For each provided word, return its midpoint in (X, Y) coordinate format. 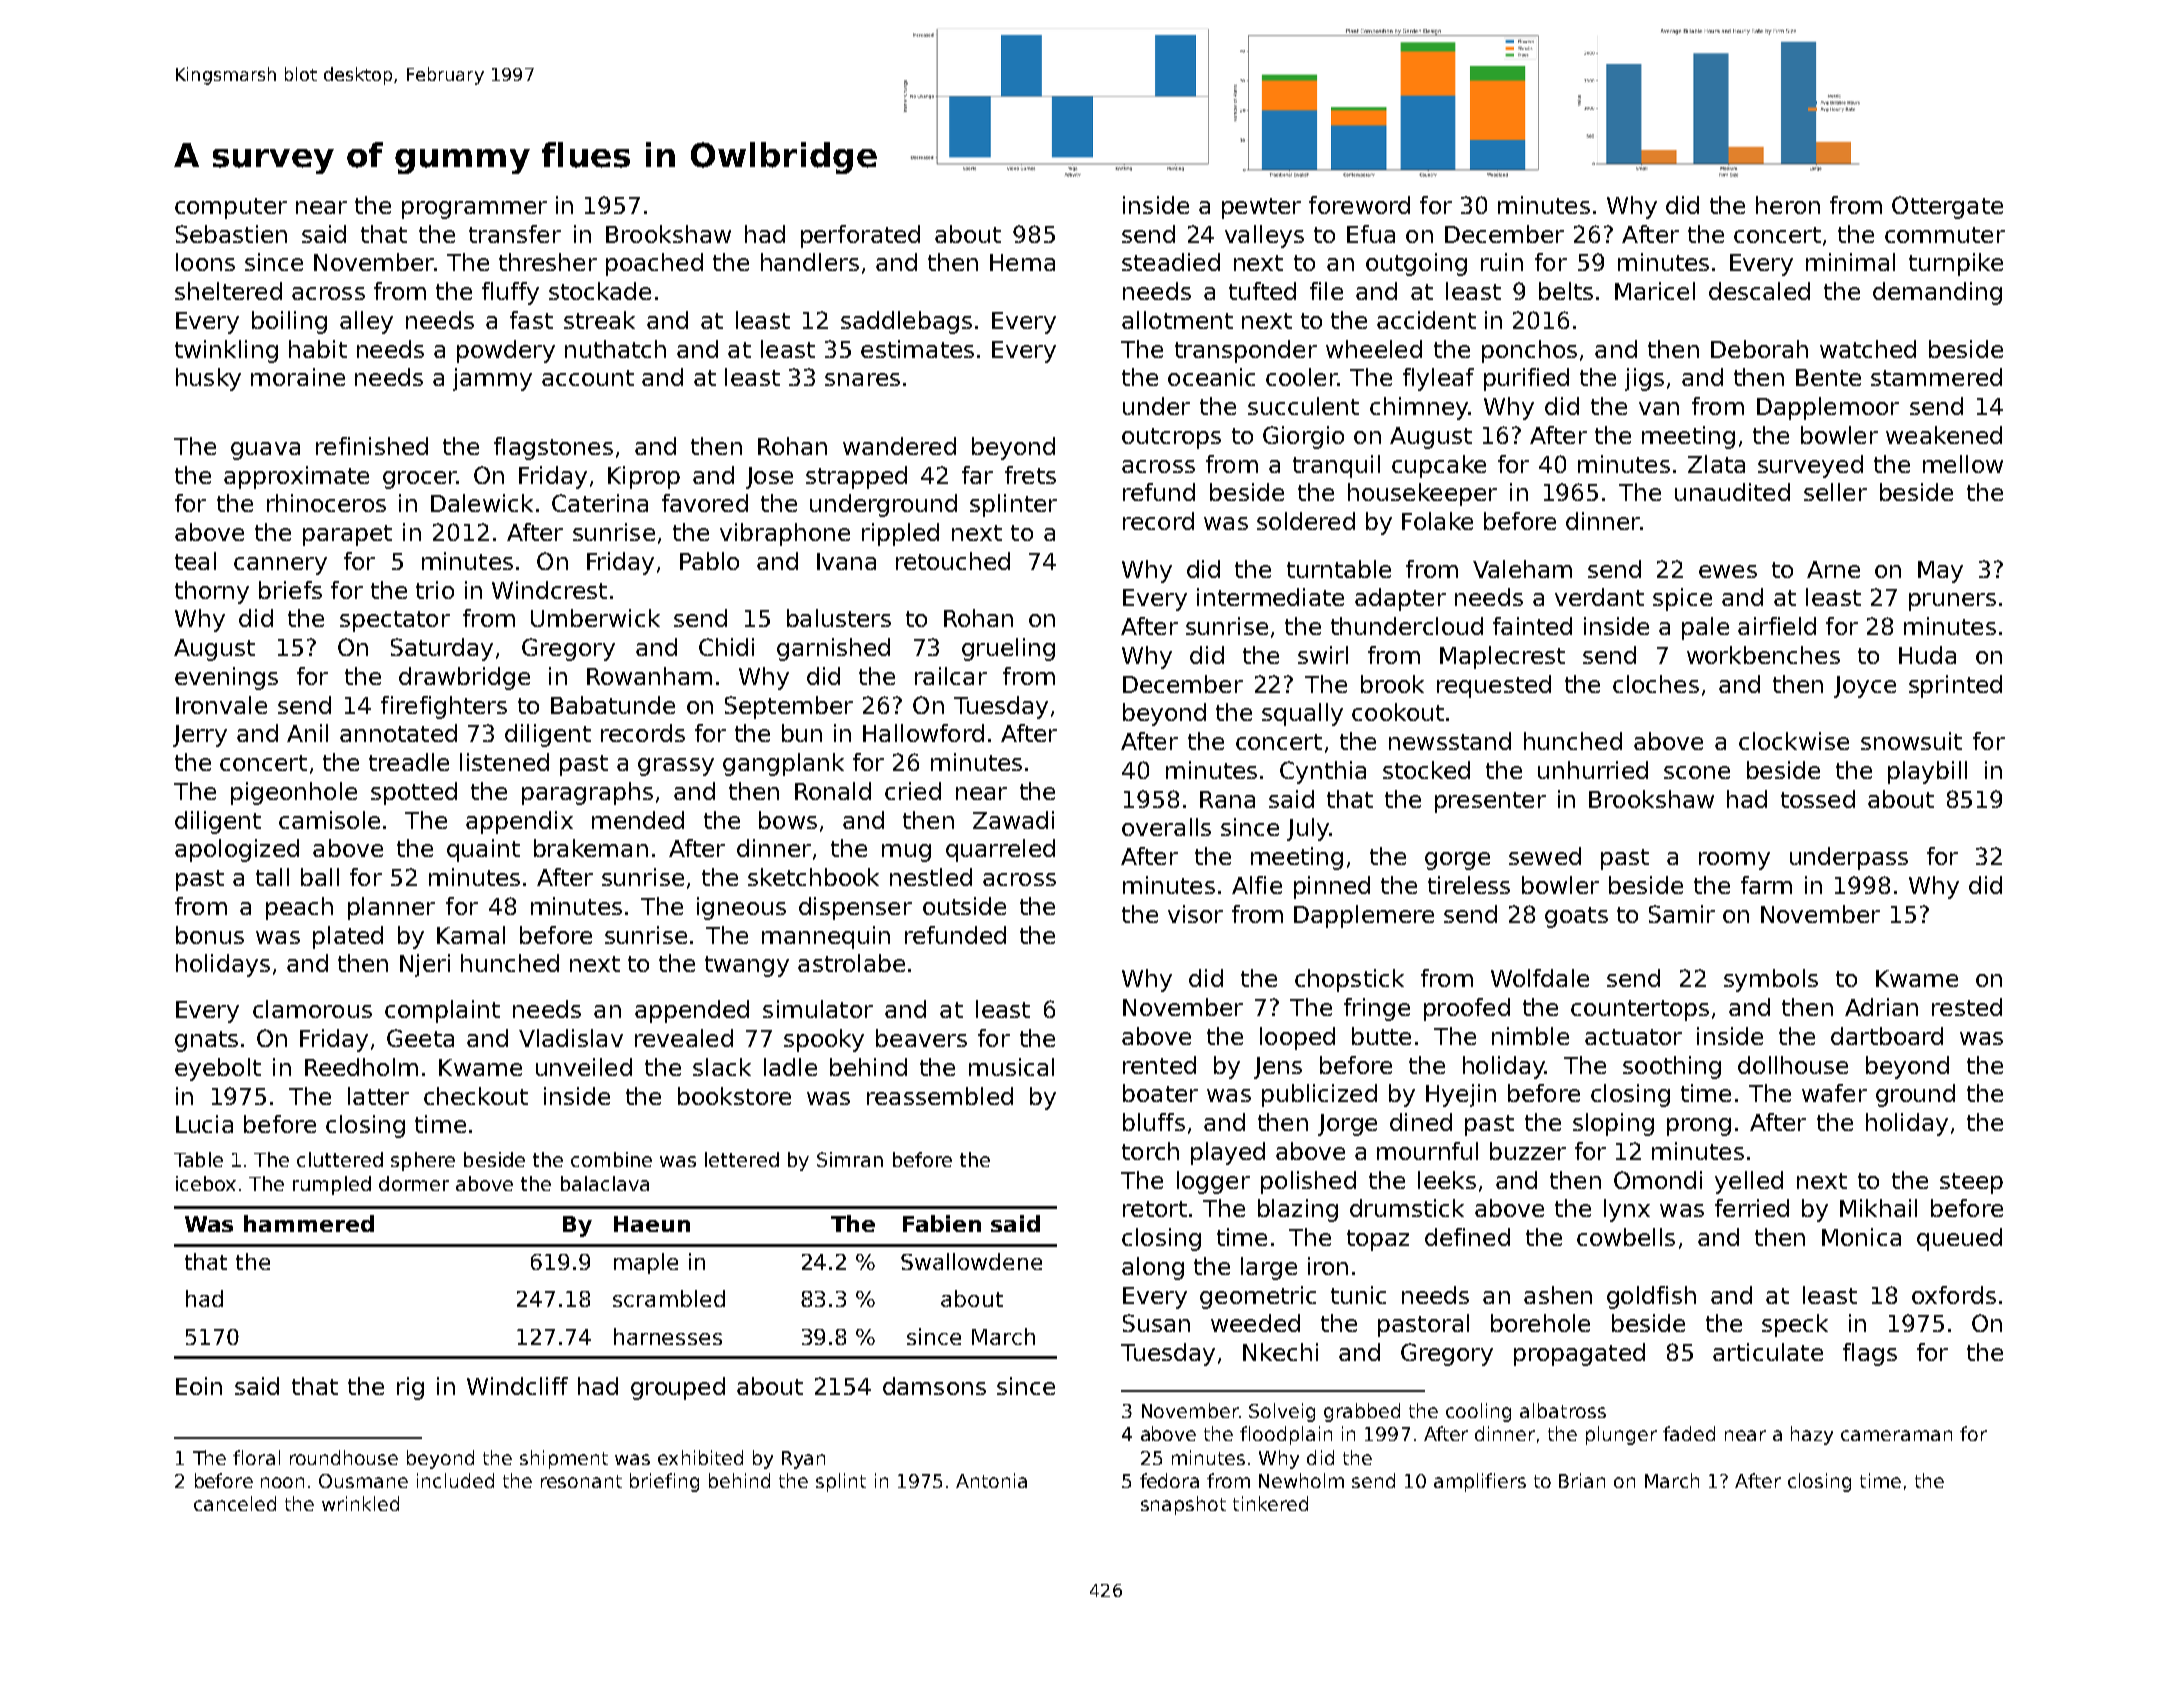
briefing (664, 1482)
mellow (1963, 464)
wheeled (1374, 349)
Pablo (709, 561)
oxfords (1954, 1295)
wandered (899, 446)
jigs (1644, 379)
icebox (206, 1183)
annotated (398, 733)
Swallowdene (971, 1261)
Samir (1682, 914)
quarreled (1000, 850)
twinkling (226, 351)
